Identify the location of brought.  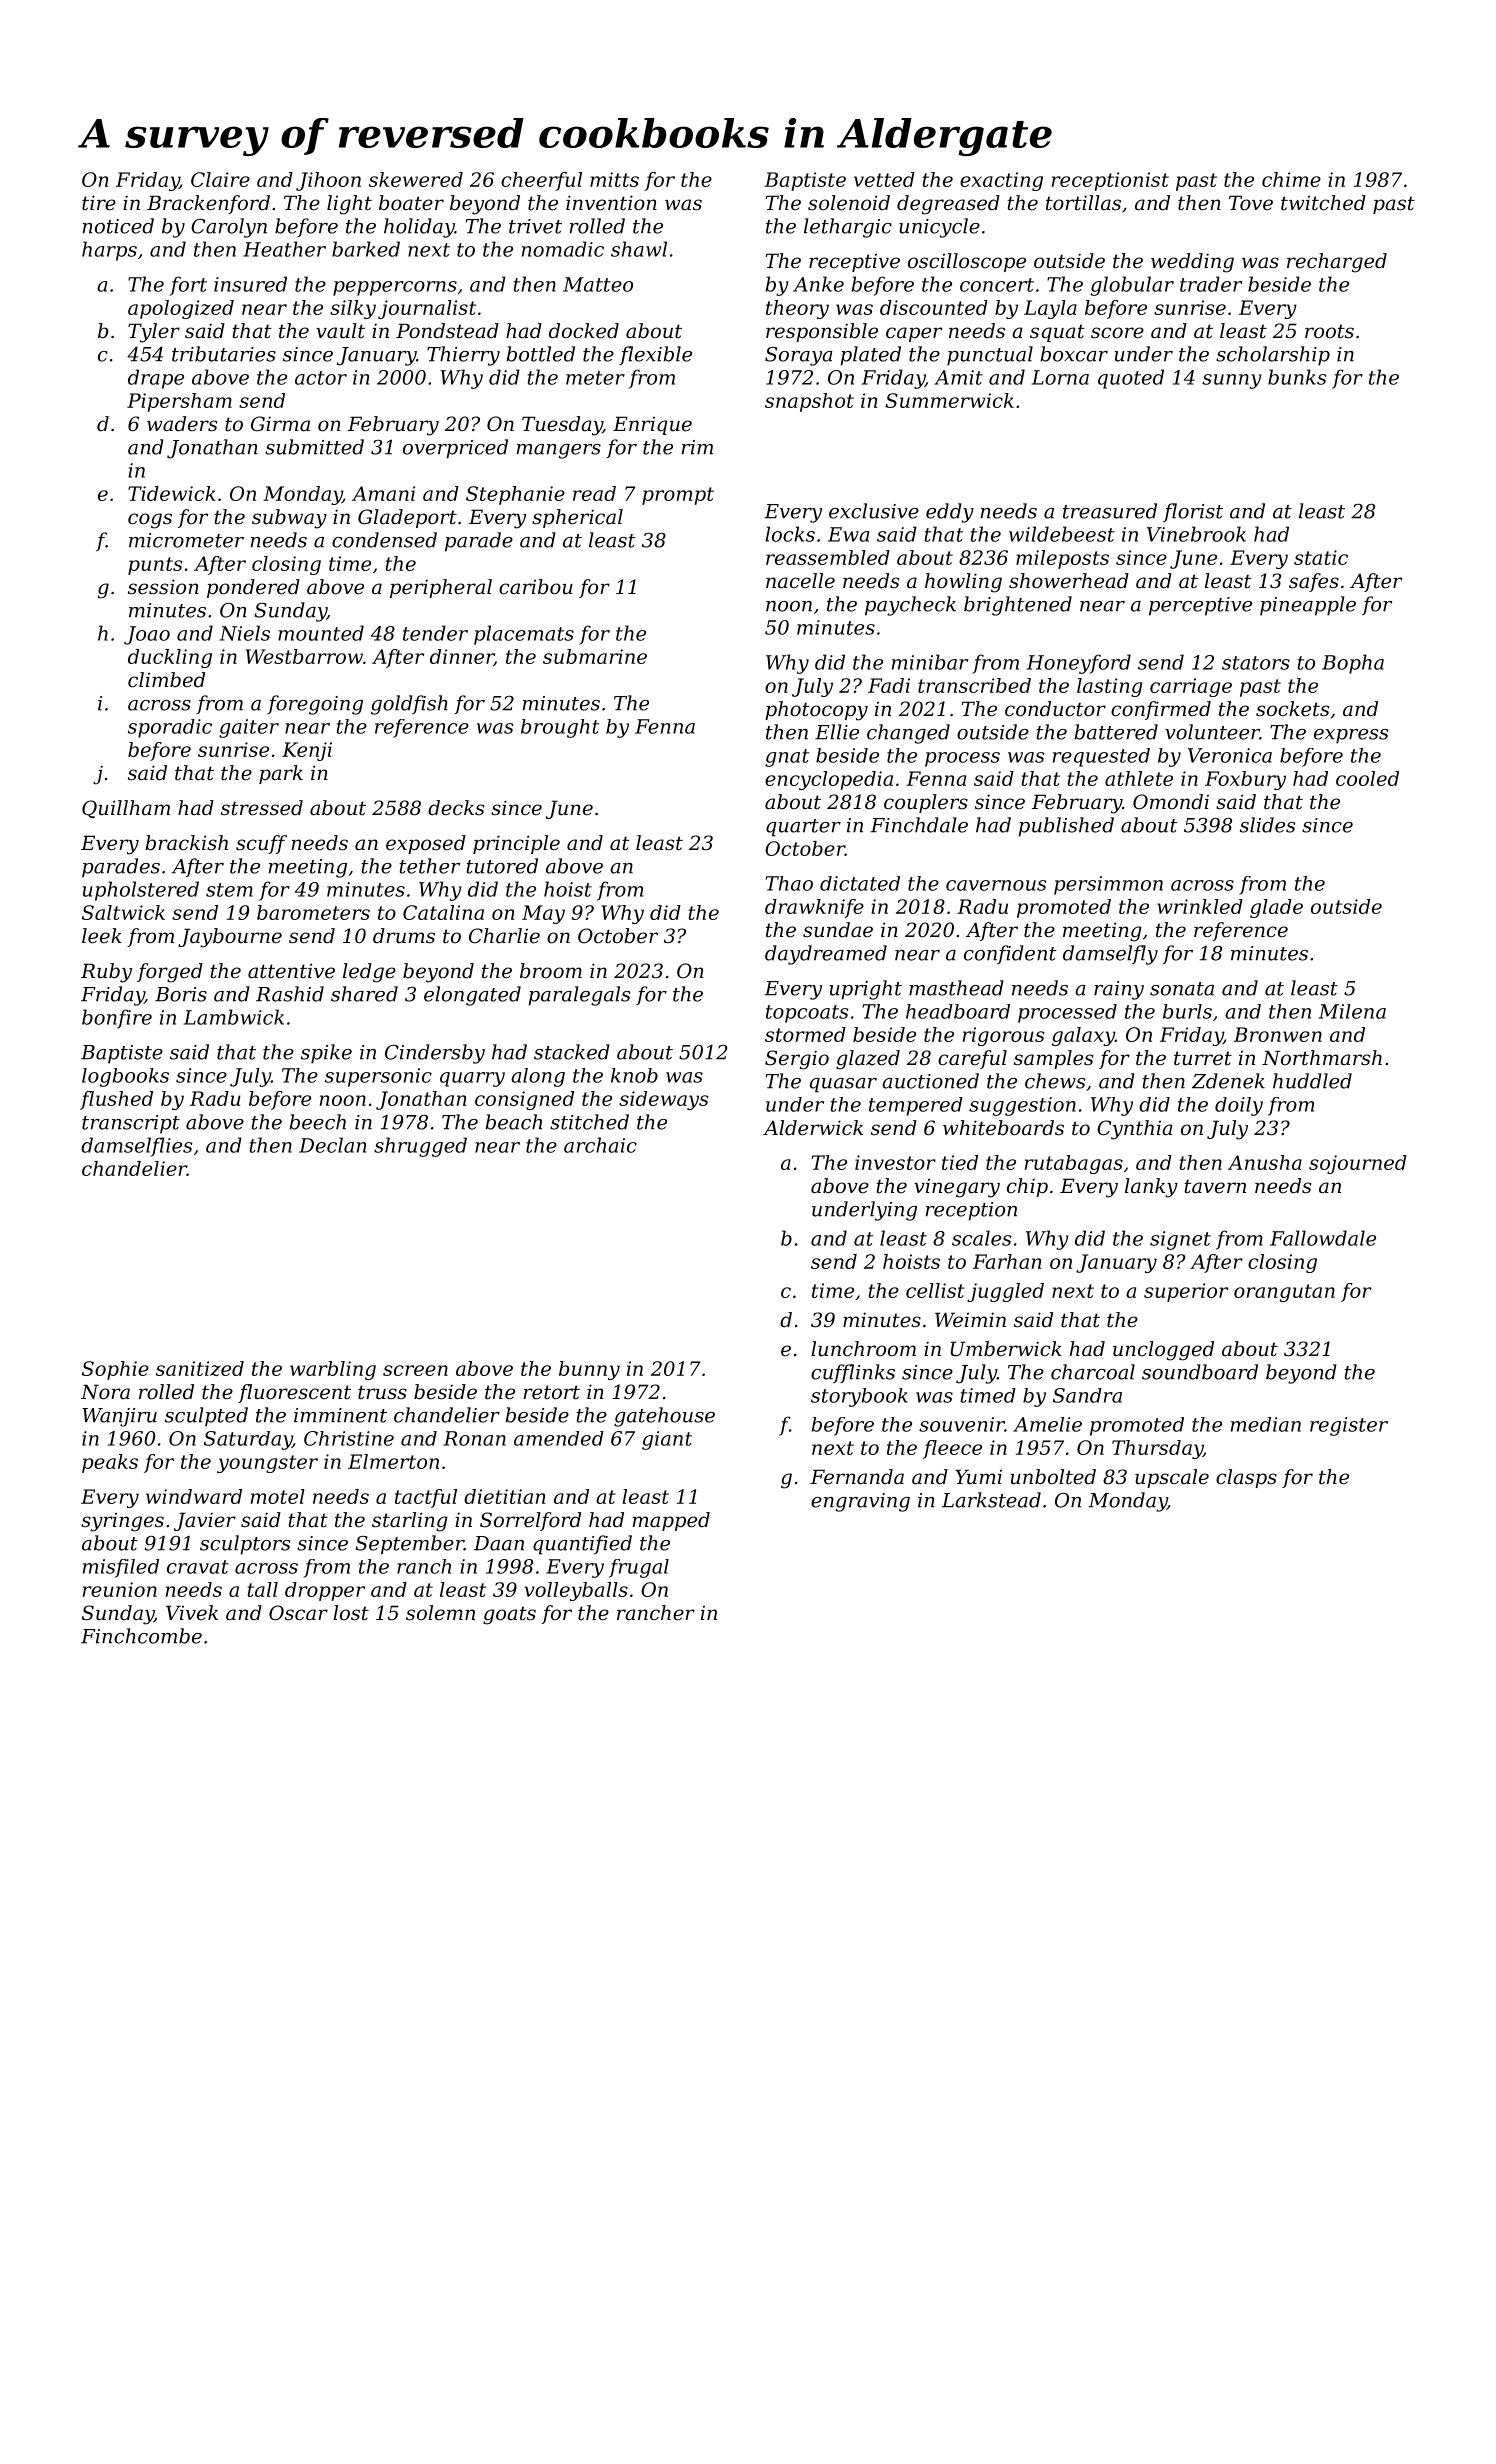
(560, 728).
